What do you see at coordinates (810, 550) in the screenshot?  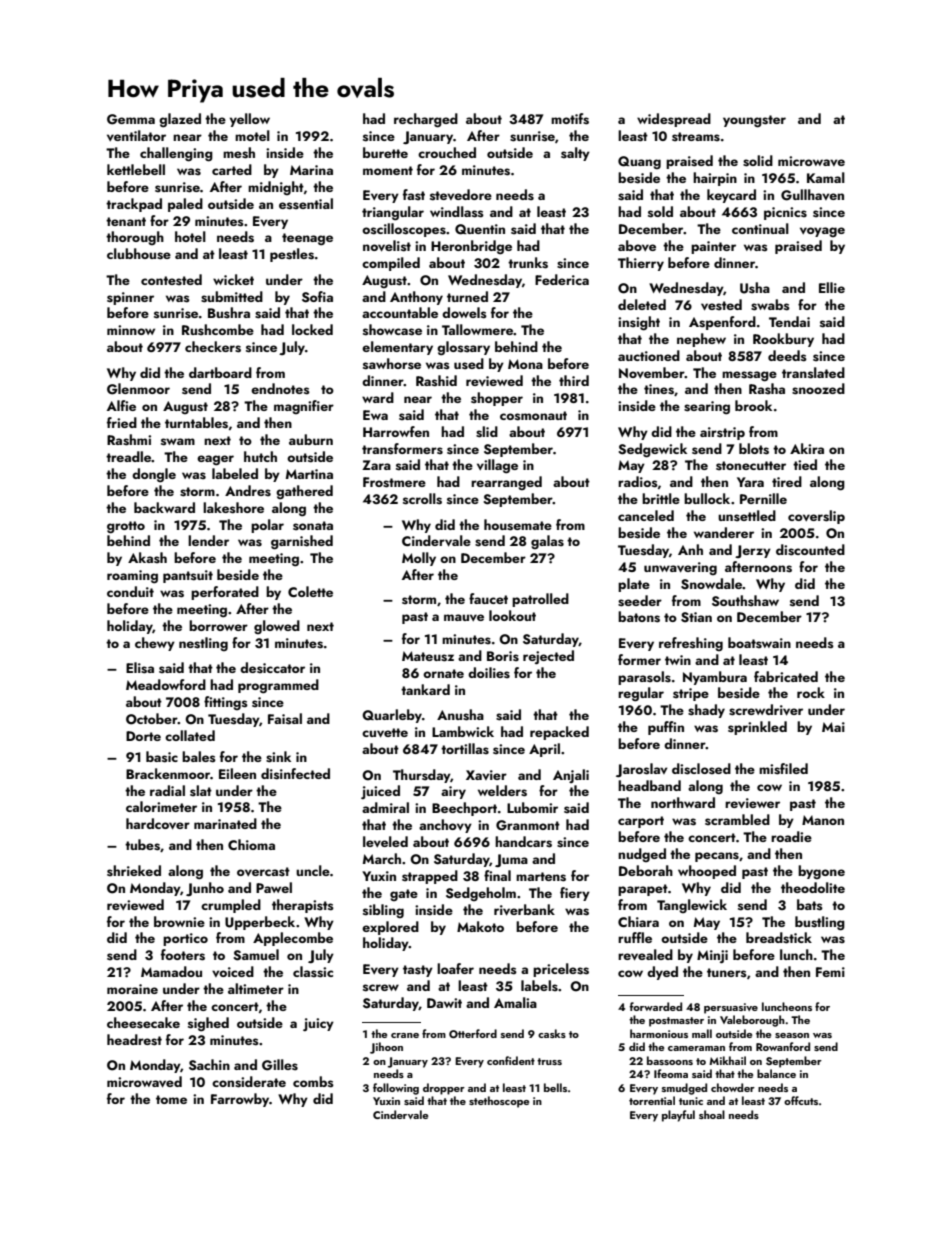 I see `discounted` at bounding box center [810, 550].
